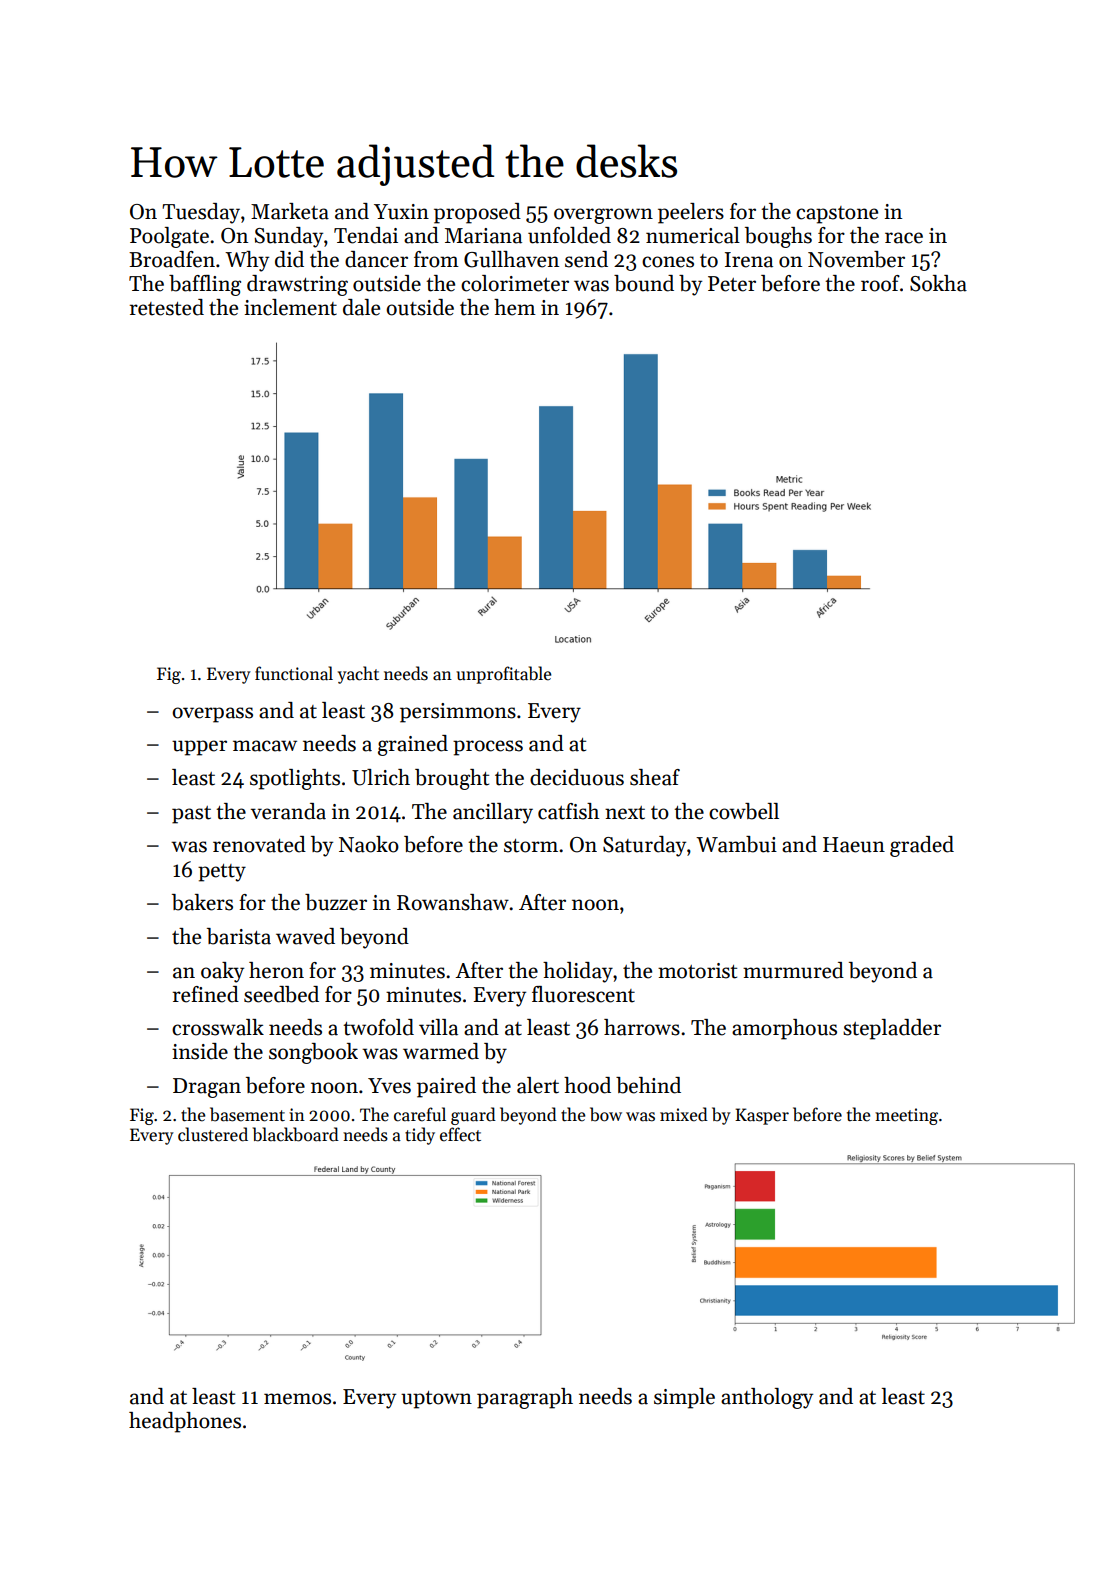  What do you see at coordinates (290, 211) in the screenshot?
I see `Marketa` at bounding box center [290, 211].
